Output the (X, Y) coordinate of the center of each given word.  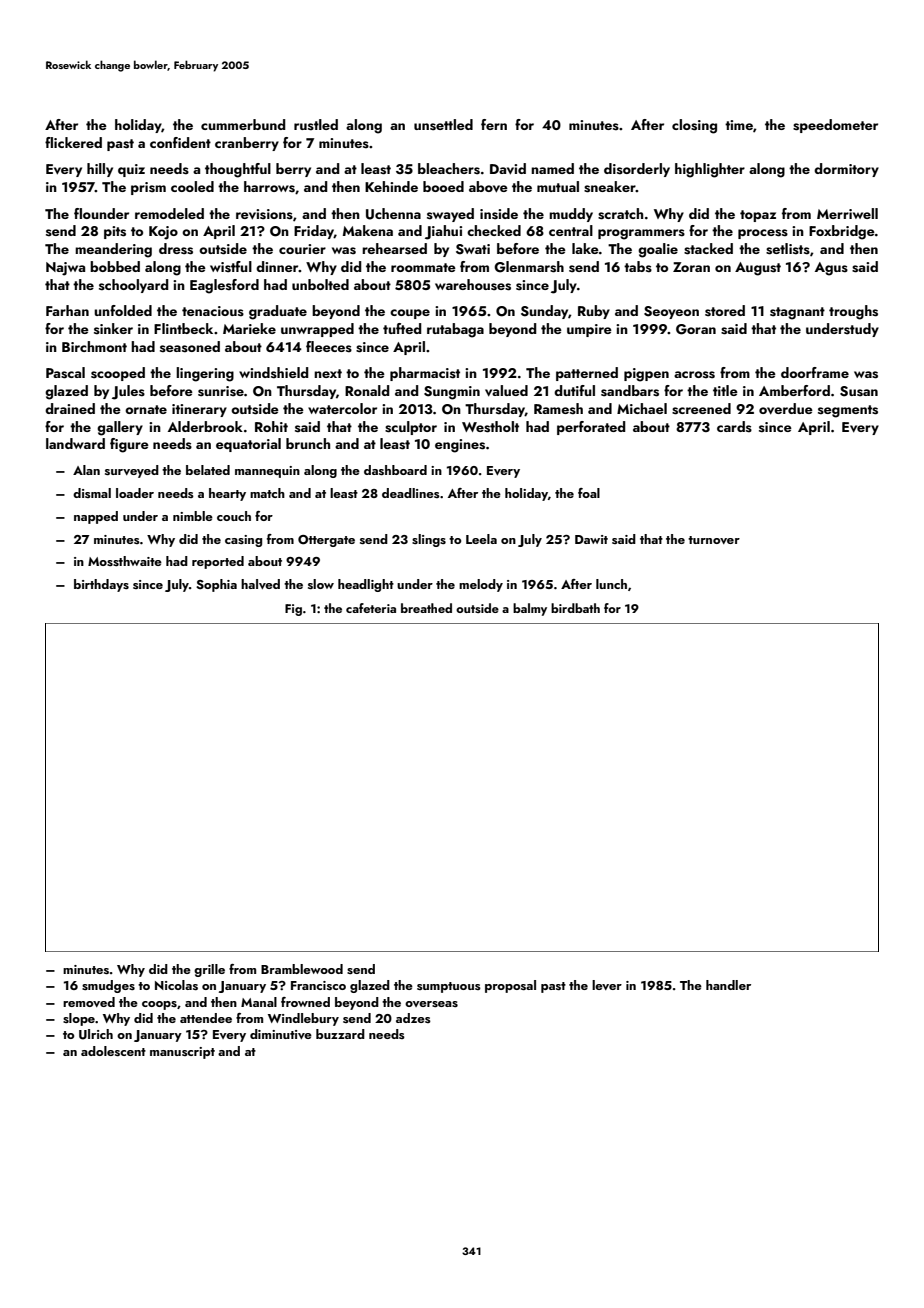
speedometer (835, 126)
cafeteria (371, 608)
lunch (611, 584)
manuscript (182, 1053)
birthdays (101, 585)
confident (180, 142)
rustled (316, 125)
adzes (413, 1018)
